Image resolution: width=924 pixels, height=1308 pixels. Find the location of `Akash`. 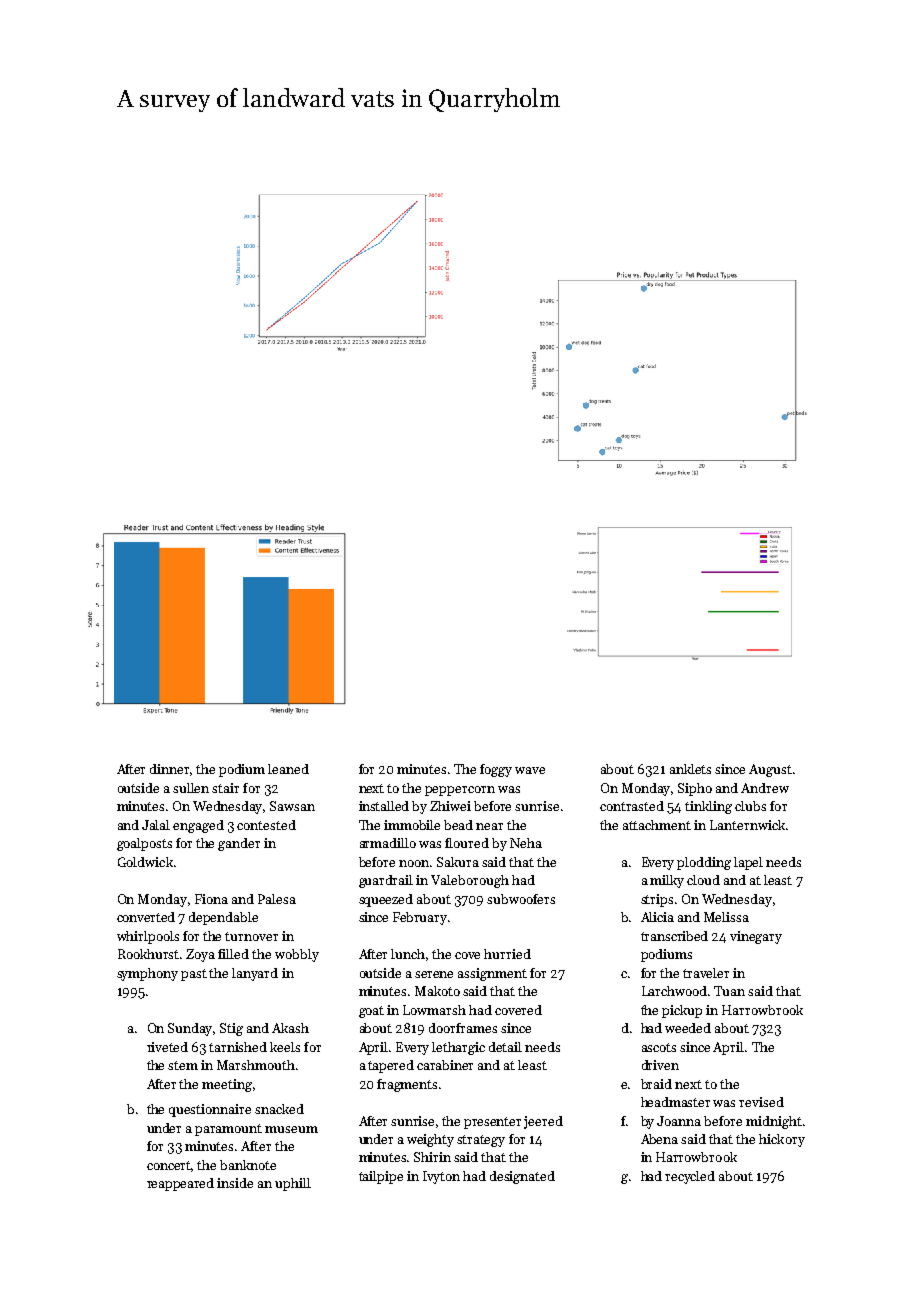

Akash is located at coordinates (290, 1028).
